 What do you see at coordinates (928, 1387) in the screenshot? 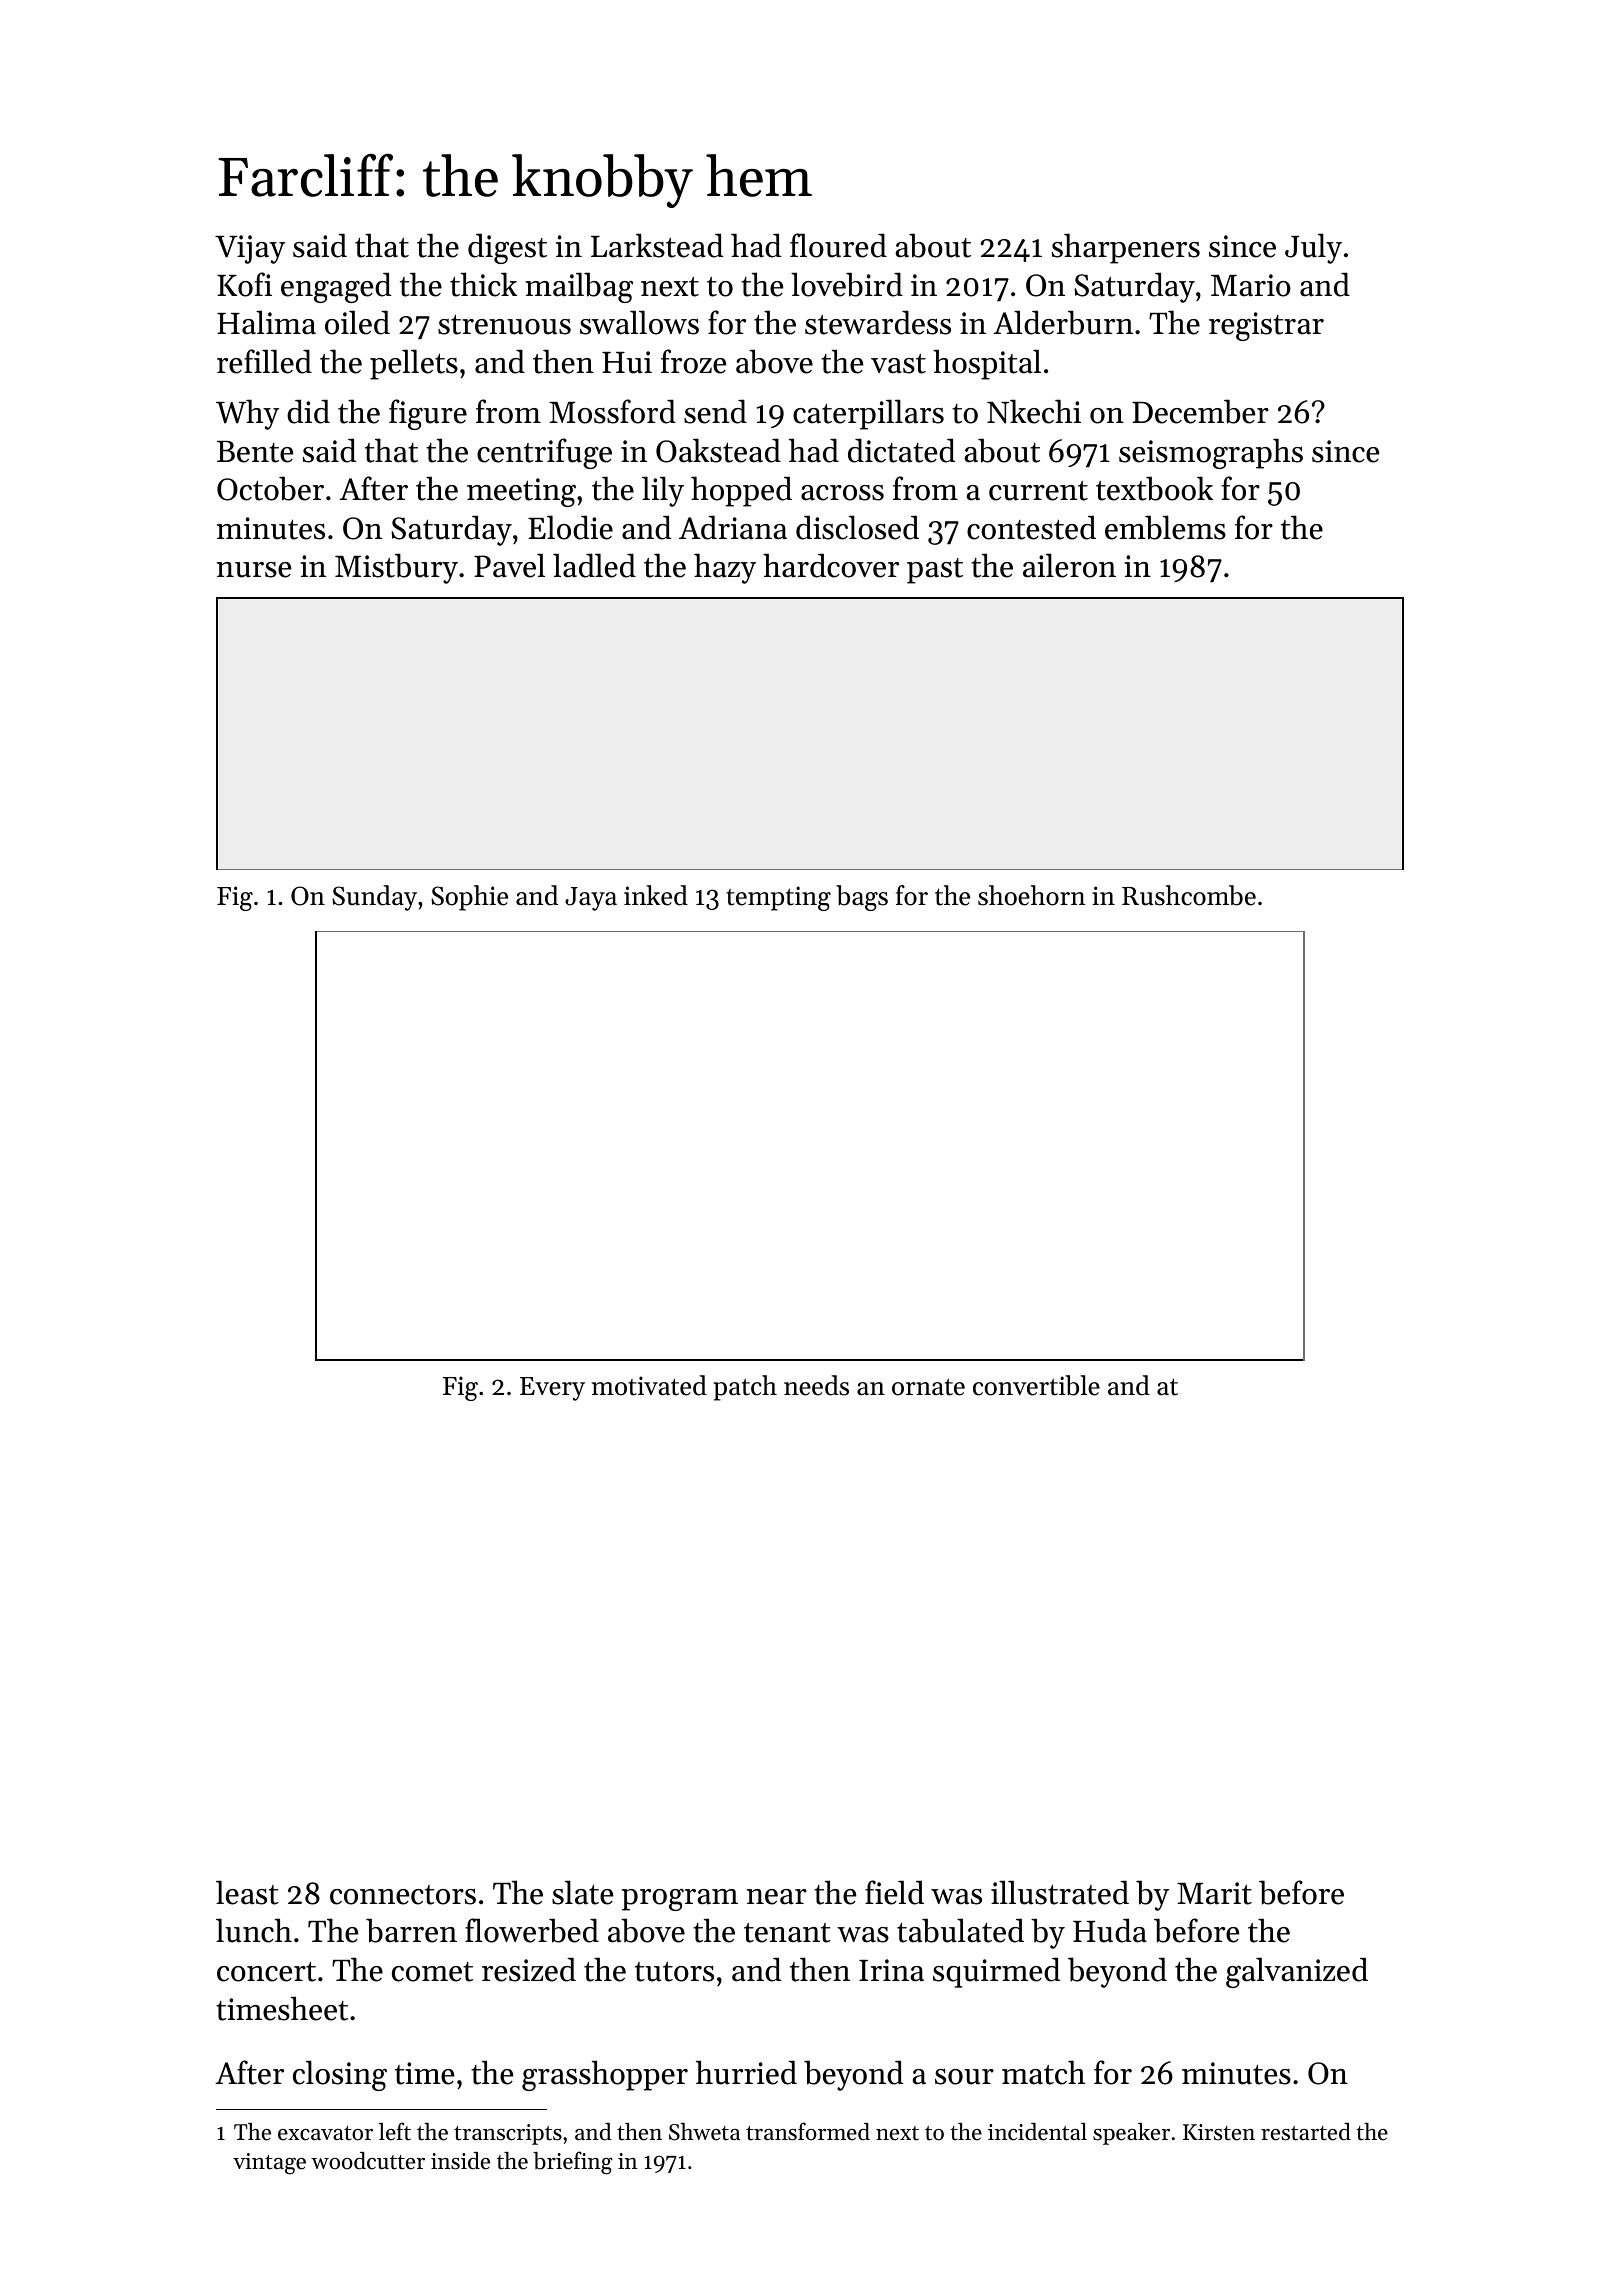
I see `ornate` at bounding box center [928, 1387].
